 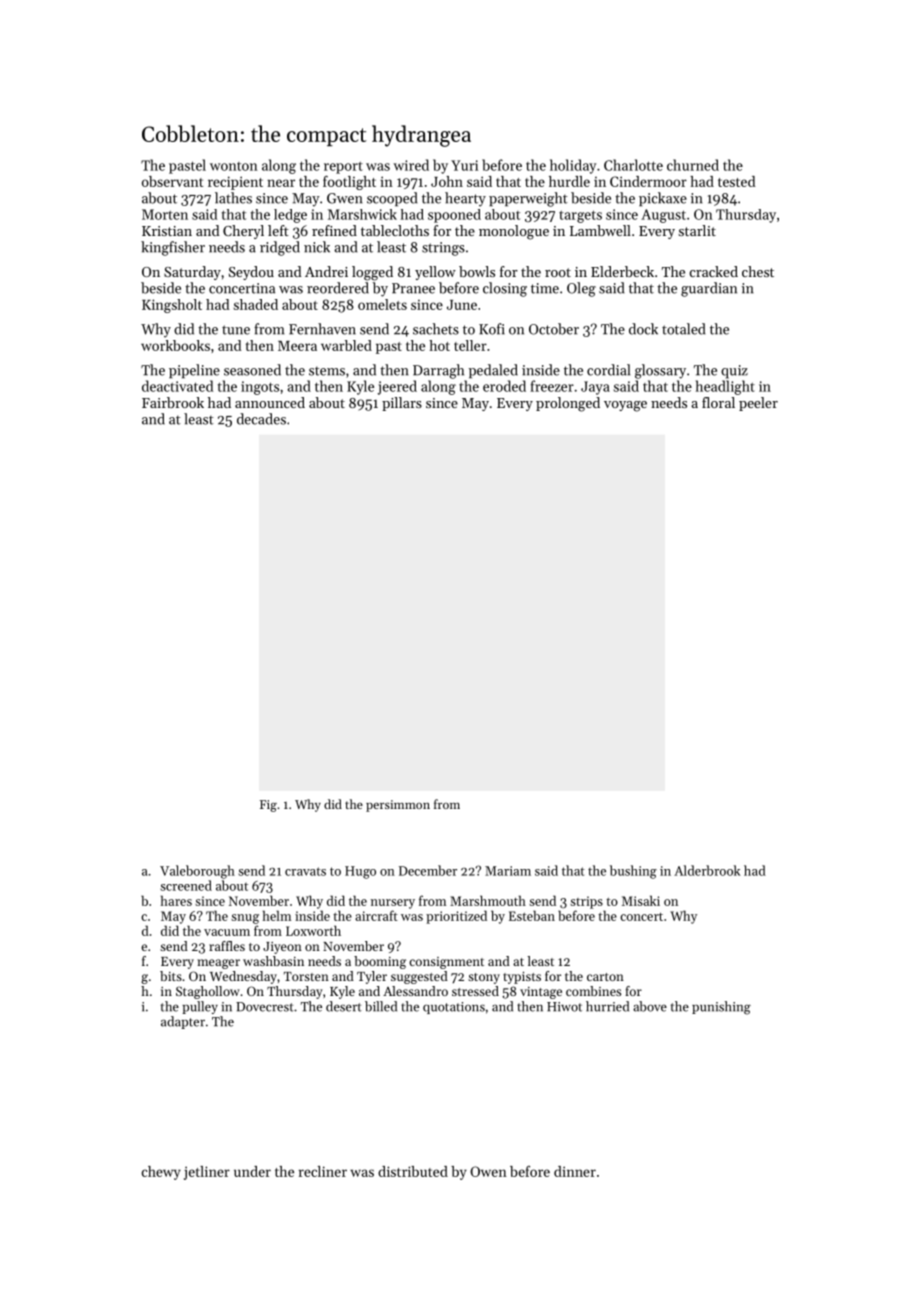 What do you see at coordinates (737, 181) in the screenshot?
I see `tested` at bounding box center [737, 181].
